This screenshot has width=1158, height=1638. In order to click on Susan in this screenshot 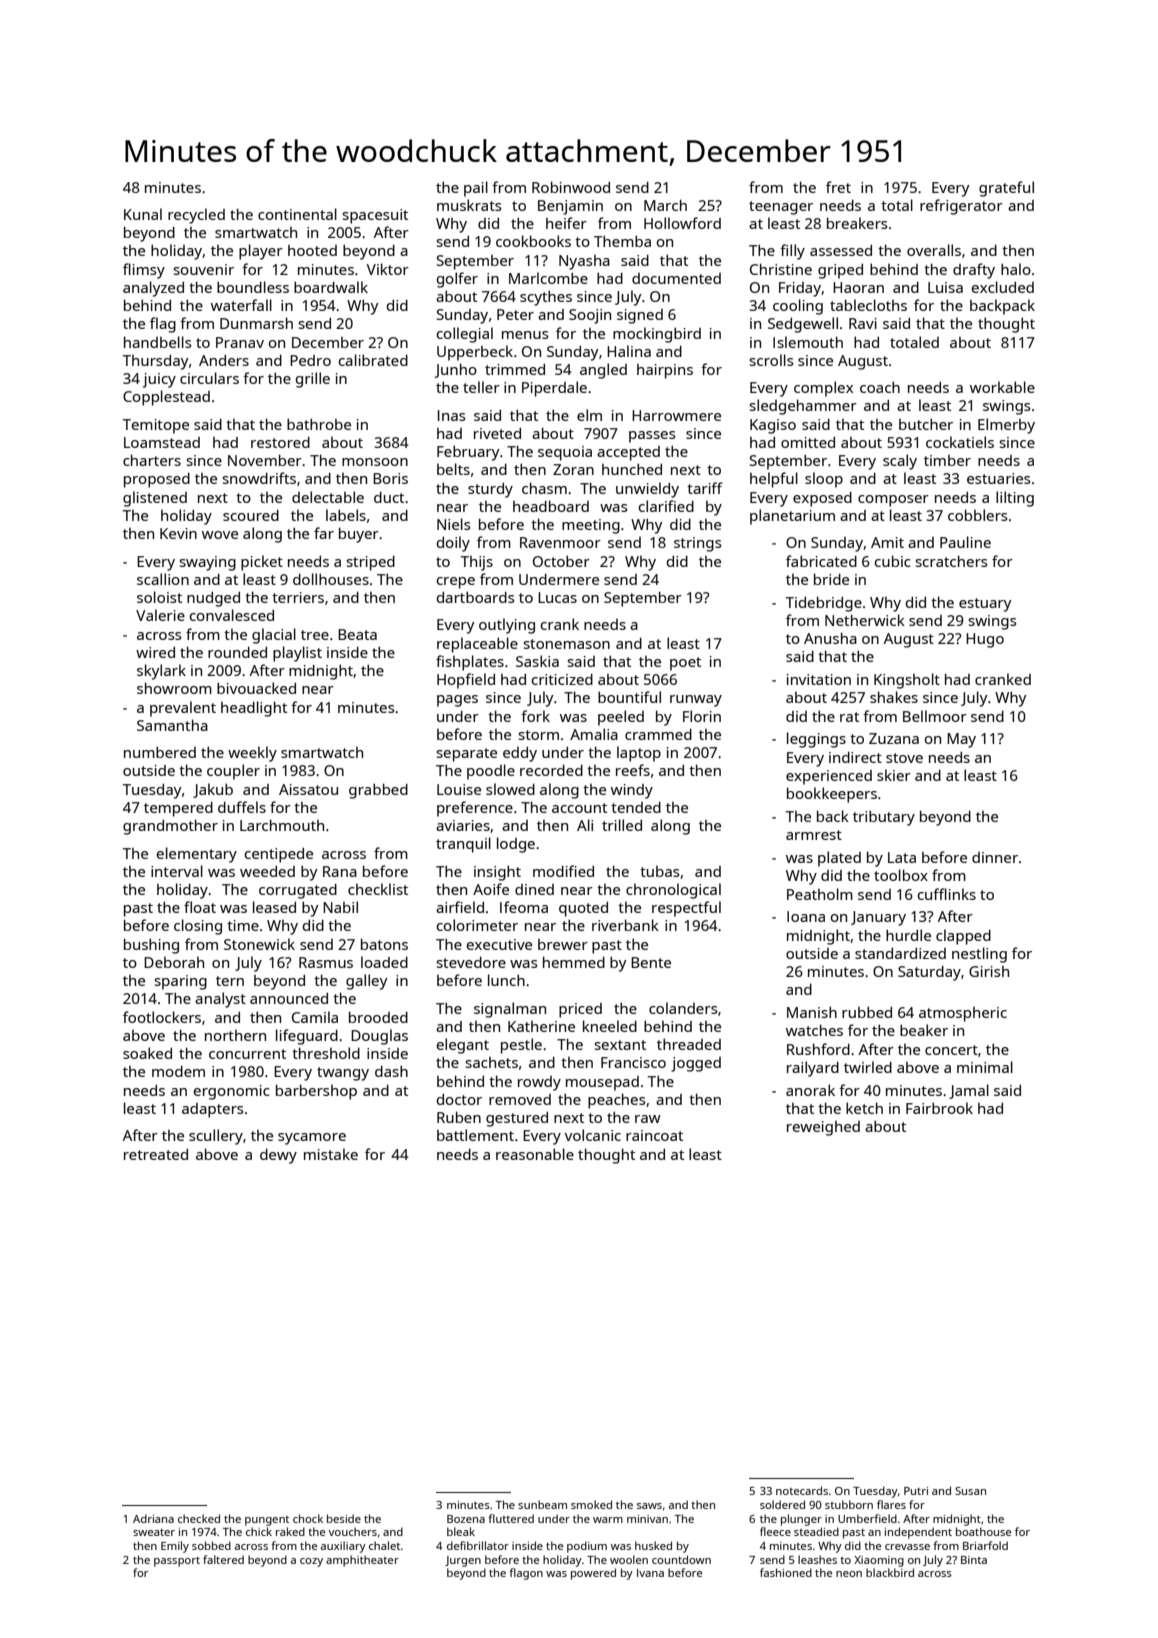, I will do `click(970, 1491)`.
